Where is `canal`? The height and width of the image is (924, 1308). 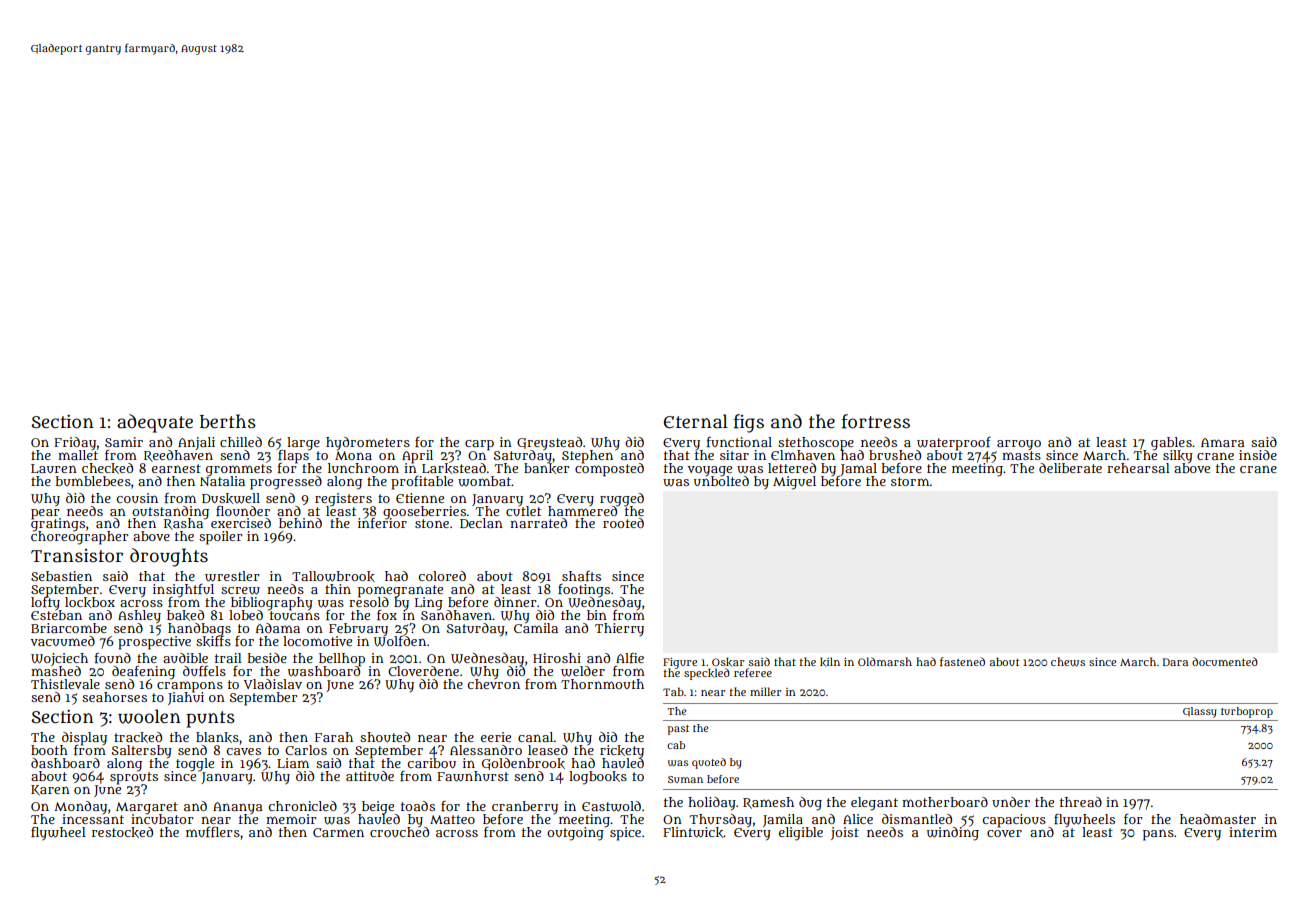 canal is located at coordinates (536, 737).
